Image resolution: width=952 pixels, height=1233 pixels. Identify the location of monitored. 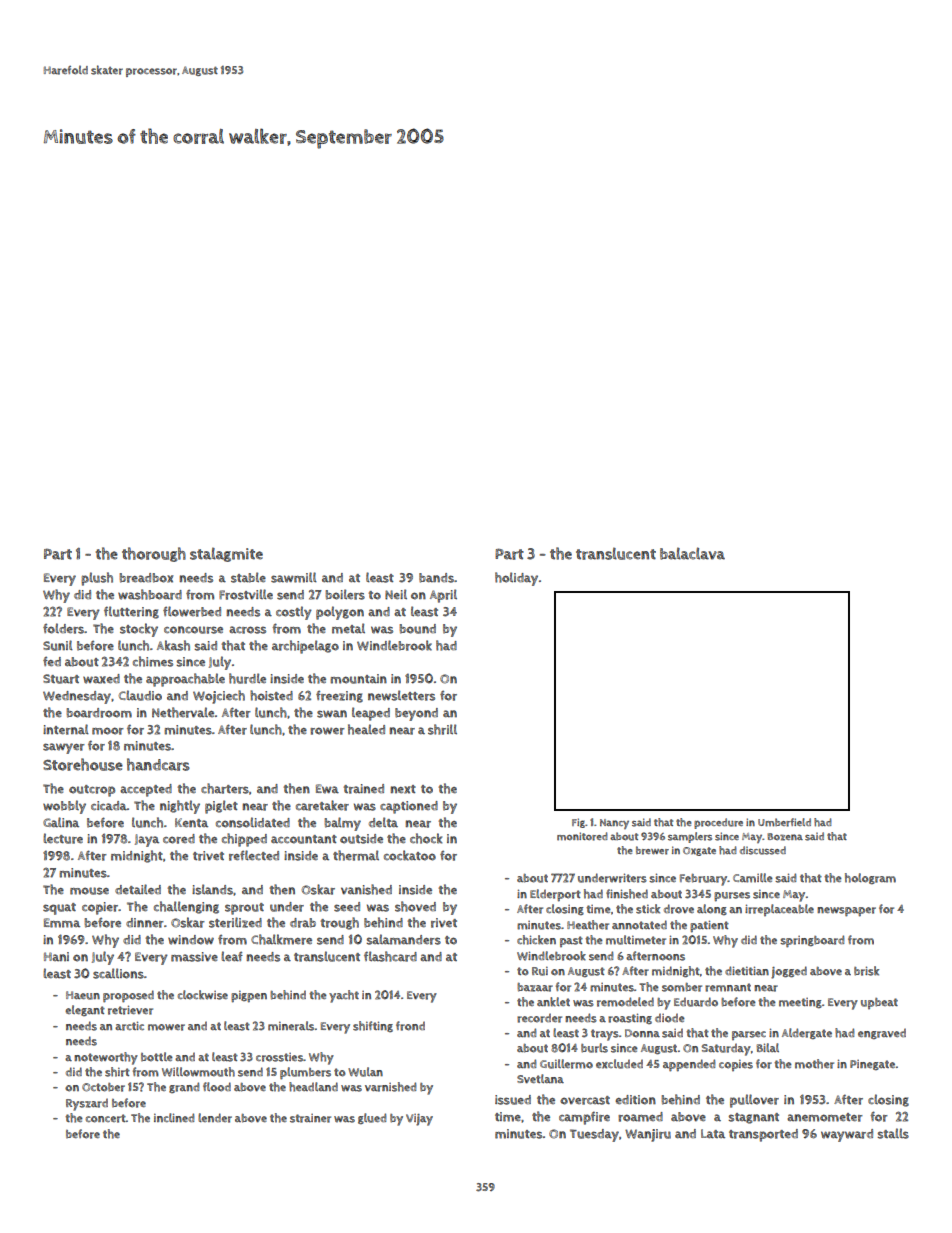
(582, 836).
